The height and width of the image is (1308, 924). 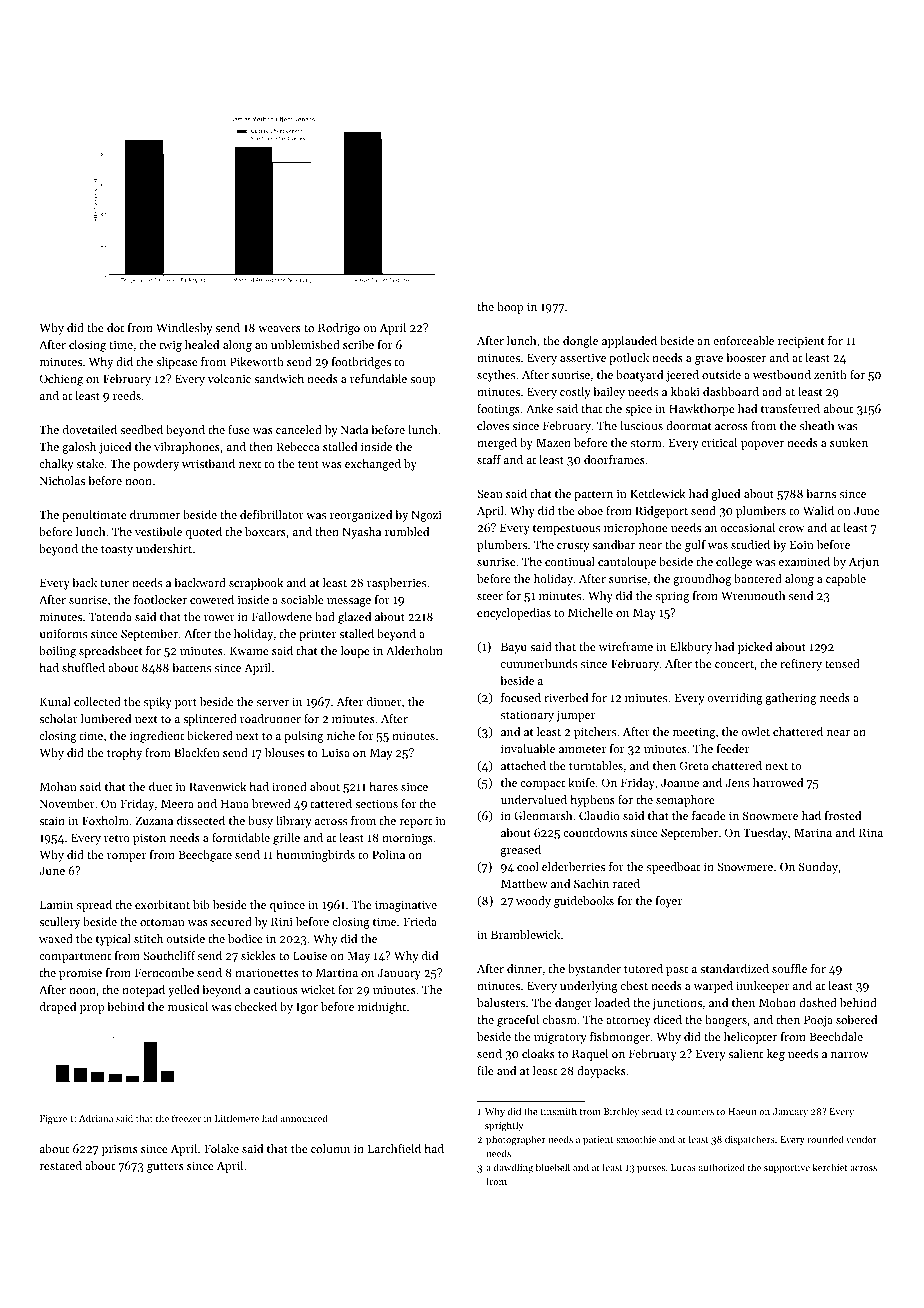 I want to click on recipient, so click(x=801, y=342).
